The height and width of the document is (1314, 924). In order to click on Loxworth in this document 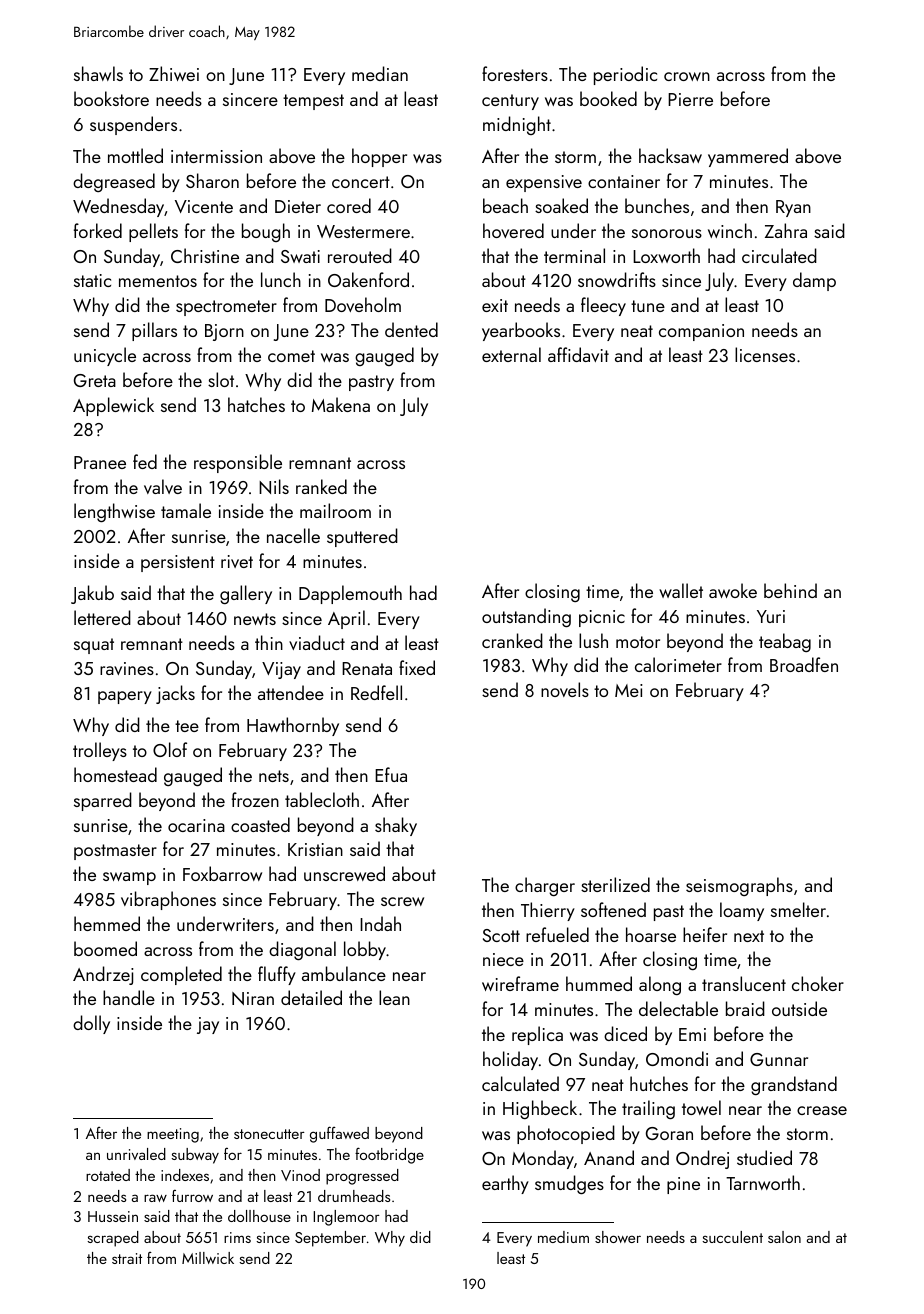, I will do `click(666, 255)`.
